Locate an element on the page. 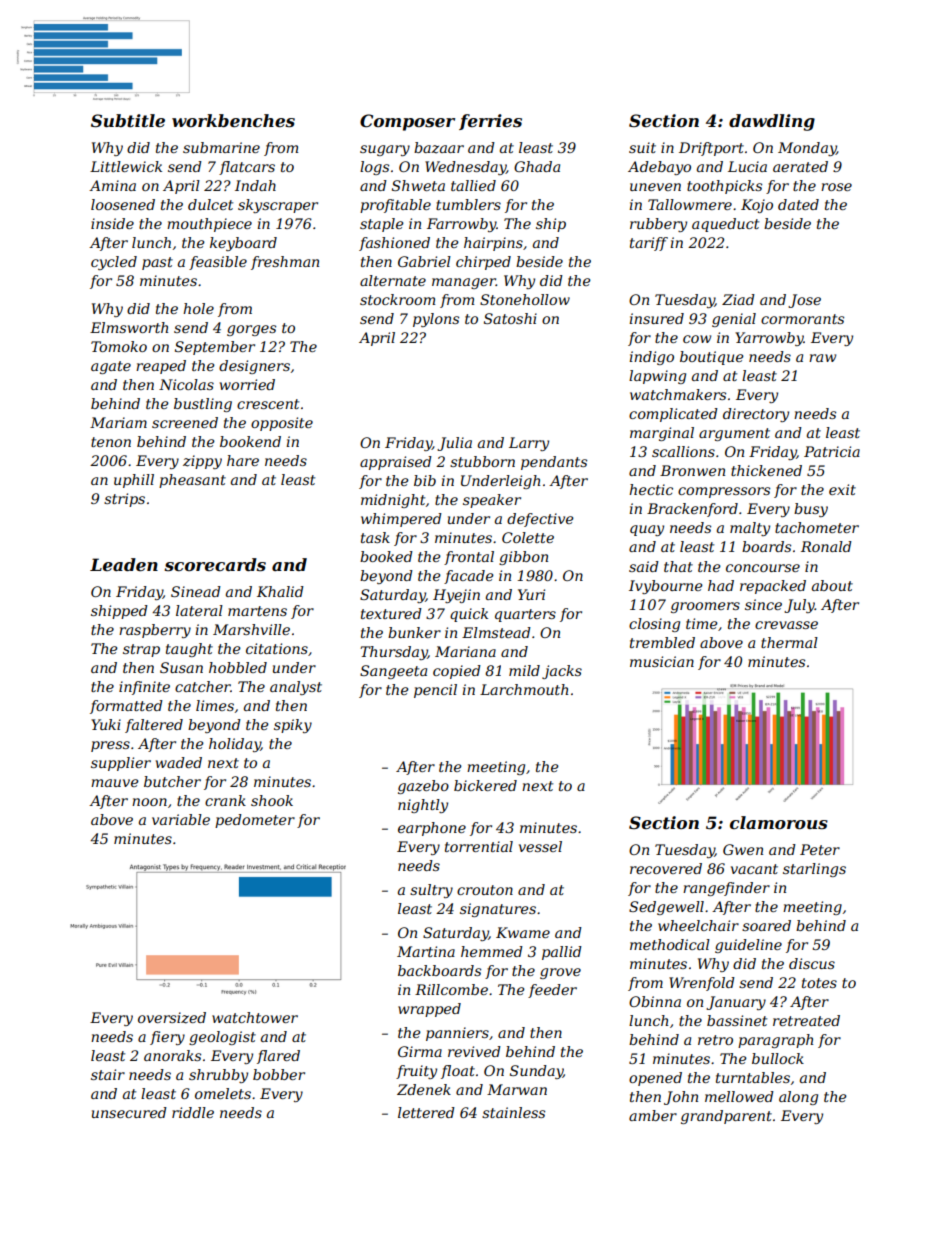 The width and height of the page is (952, 1233). variable is located at coordinates (181, 819).
